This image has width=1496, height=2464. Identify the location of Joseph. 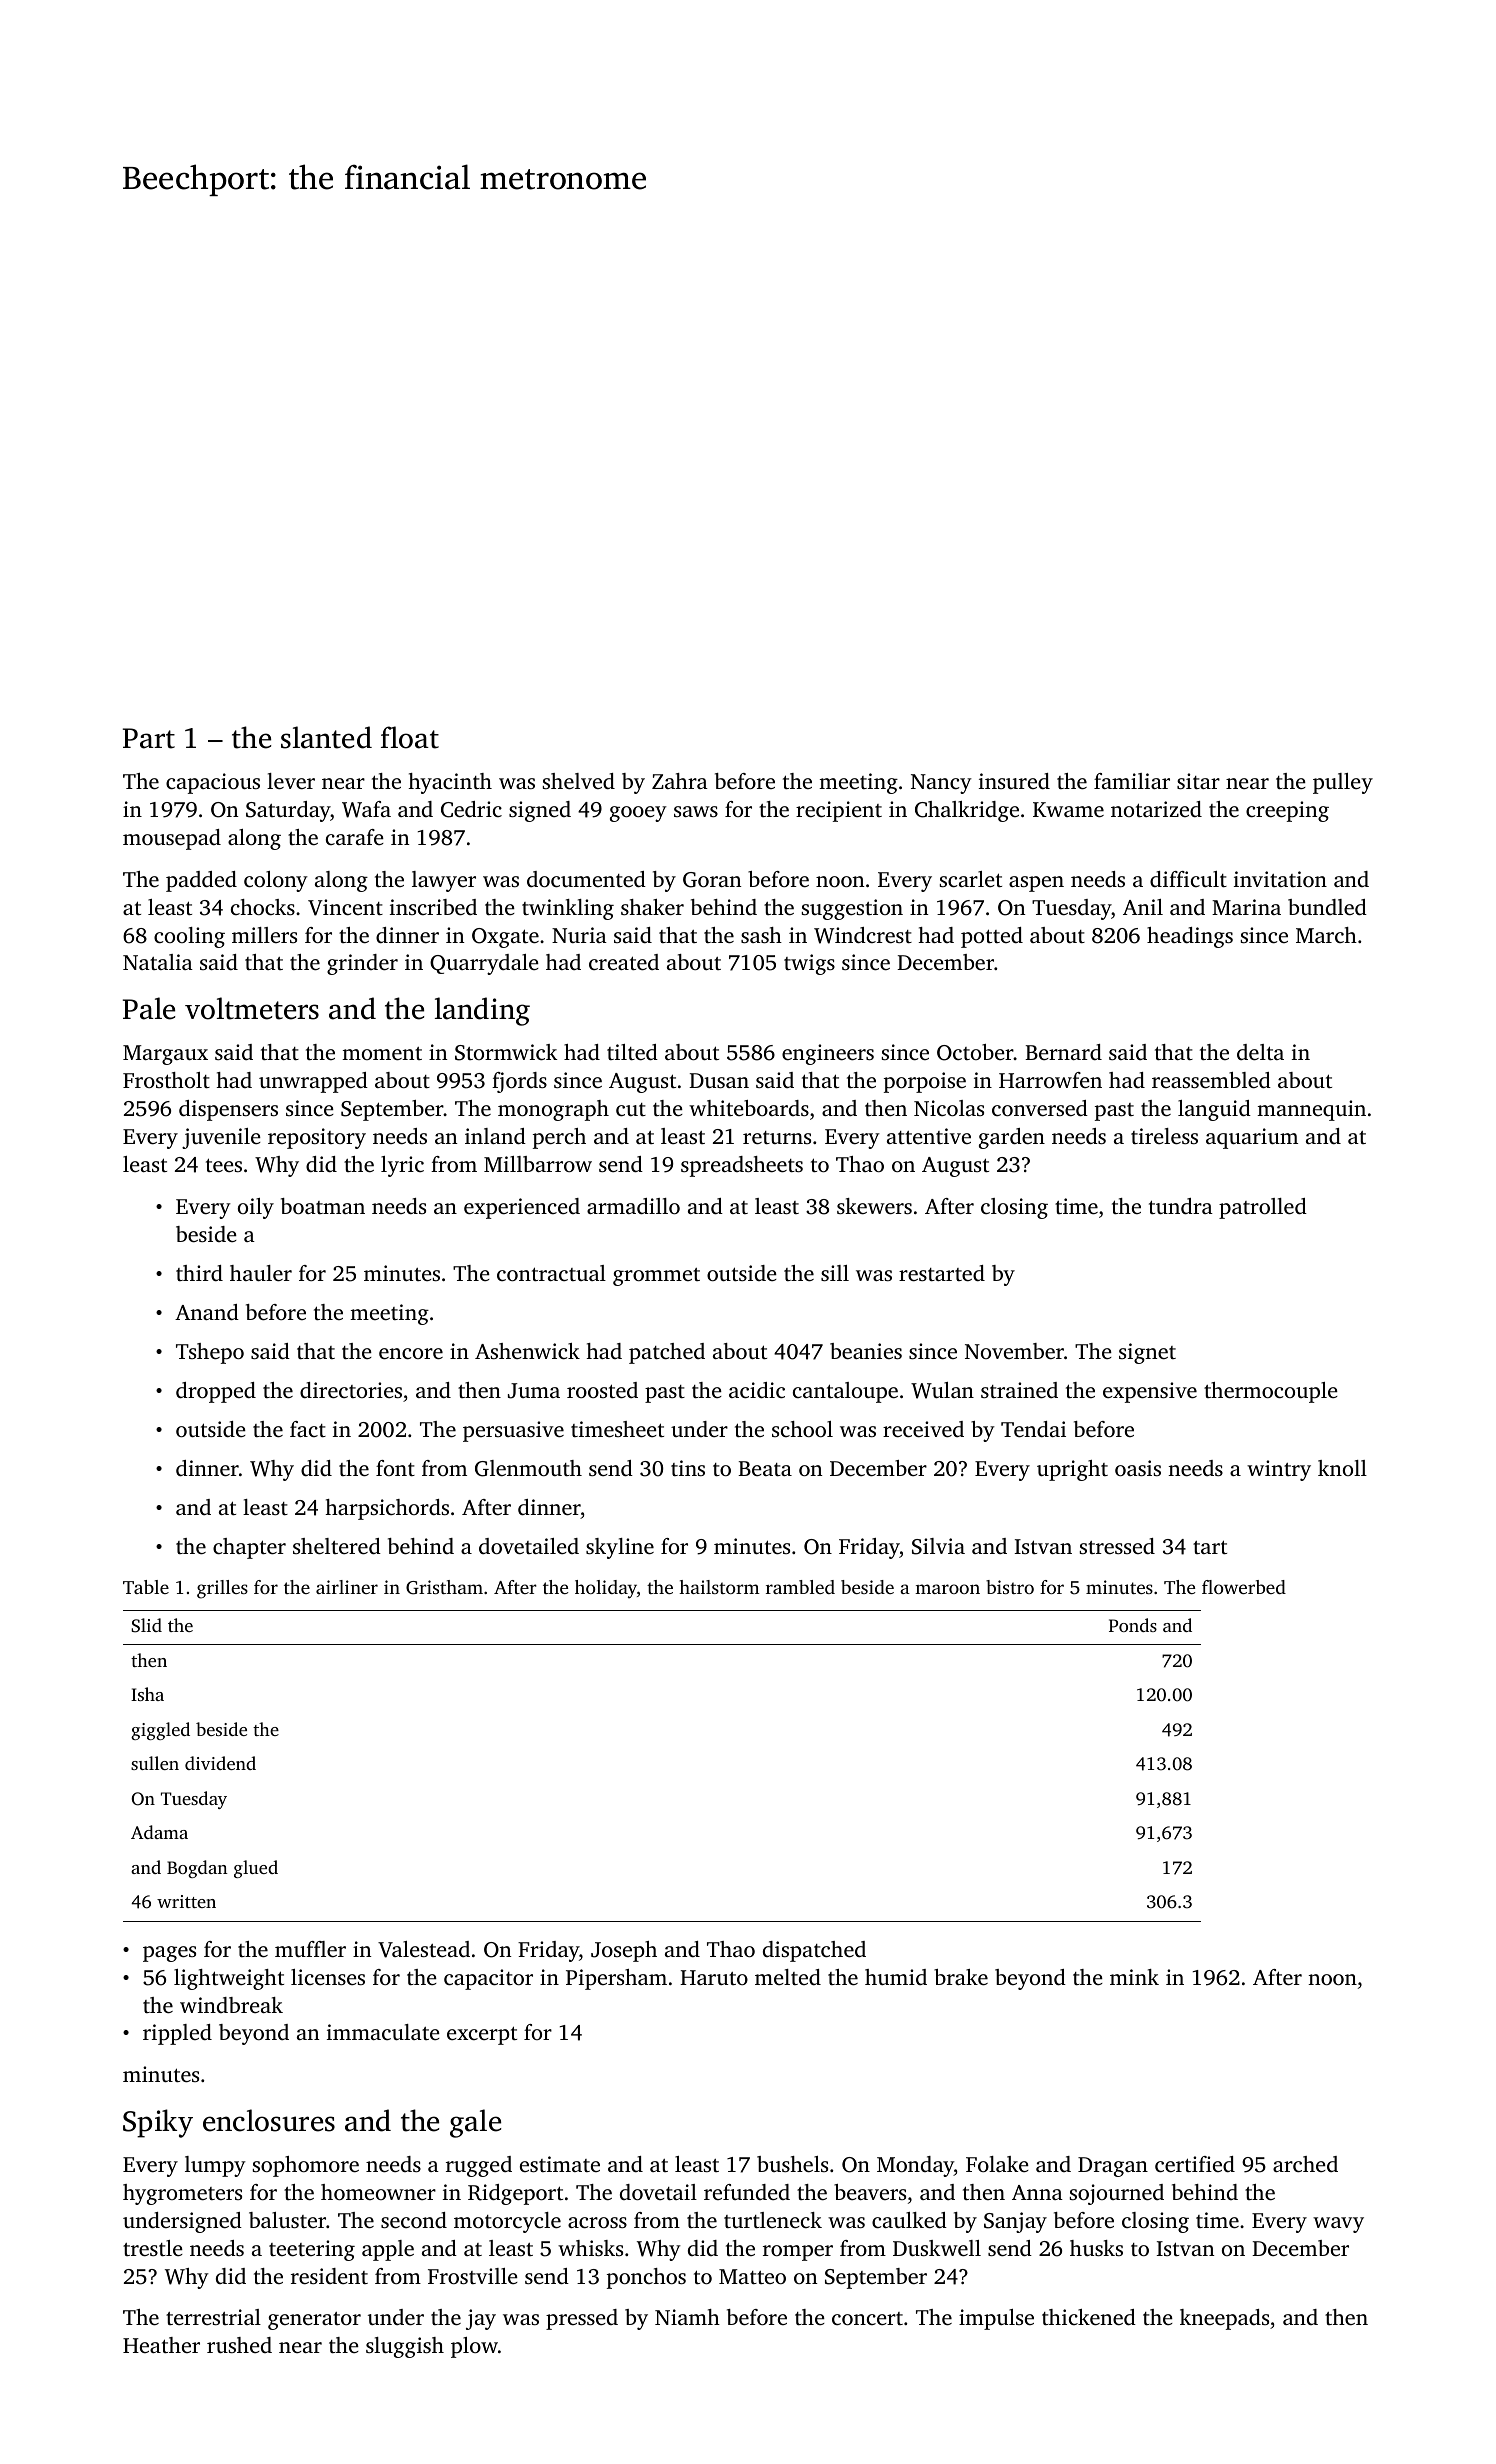
(624, 1951).
